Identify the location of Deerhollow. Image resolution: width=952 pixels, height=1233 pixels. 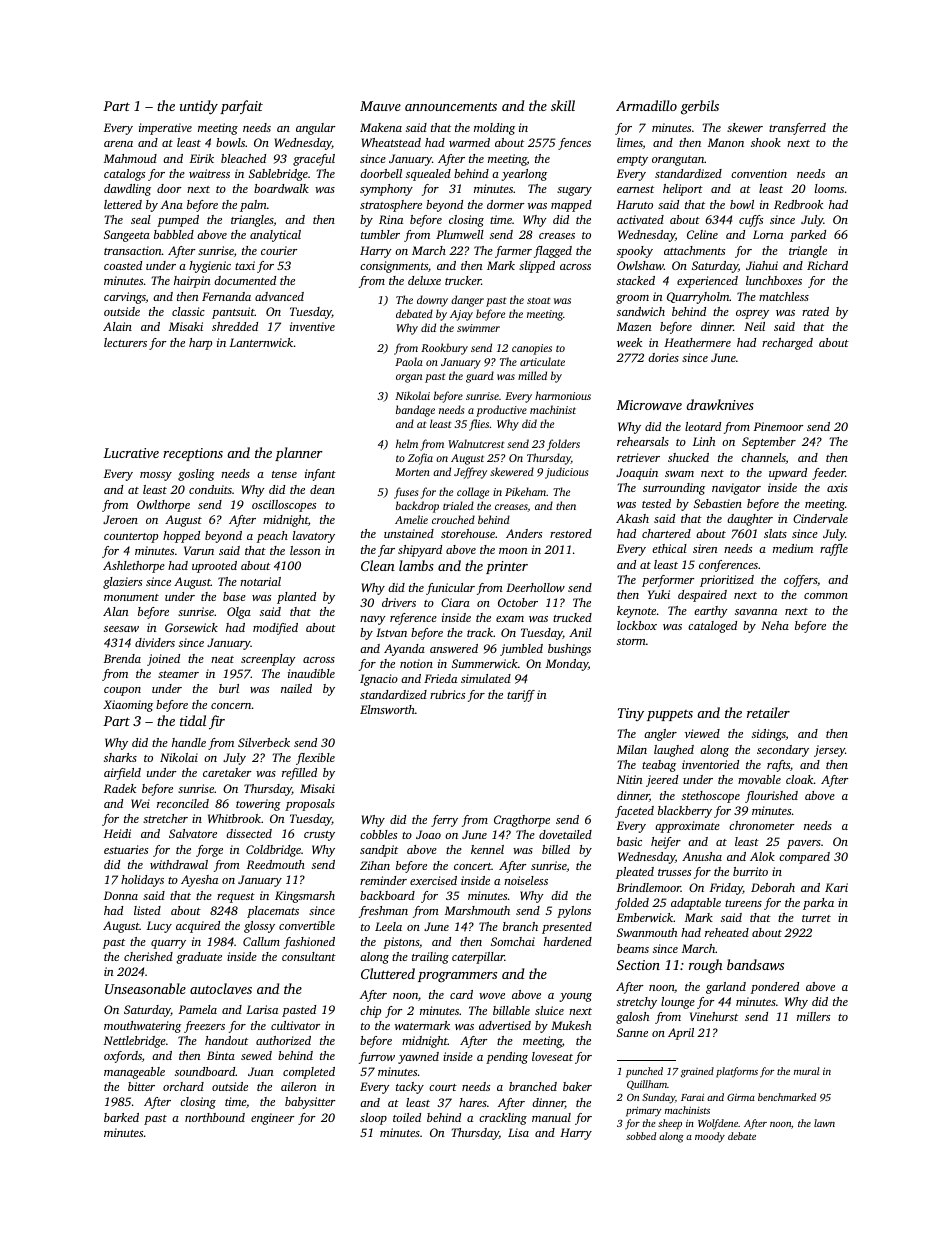
(535, 587).
